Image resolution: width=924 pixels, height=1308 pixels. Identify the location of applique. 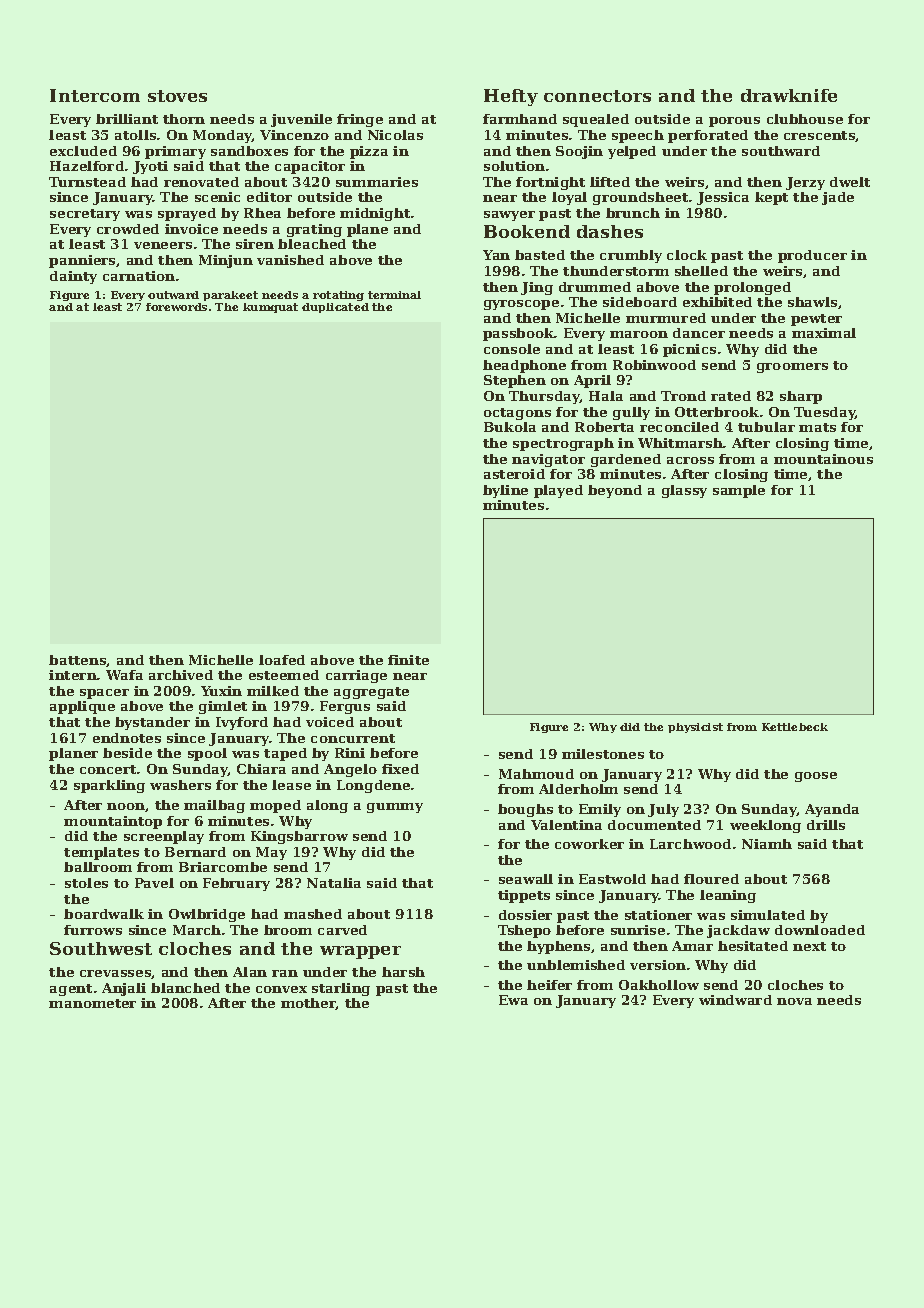
(82, 707).
